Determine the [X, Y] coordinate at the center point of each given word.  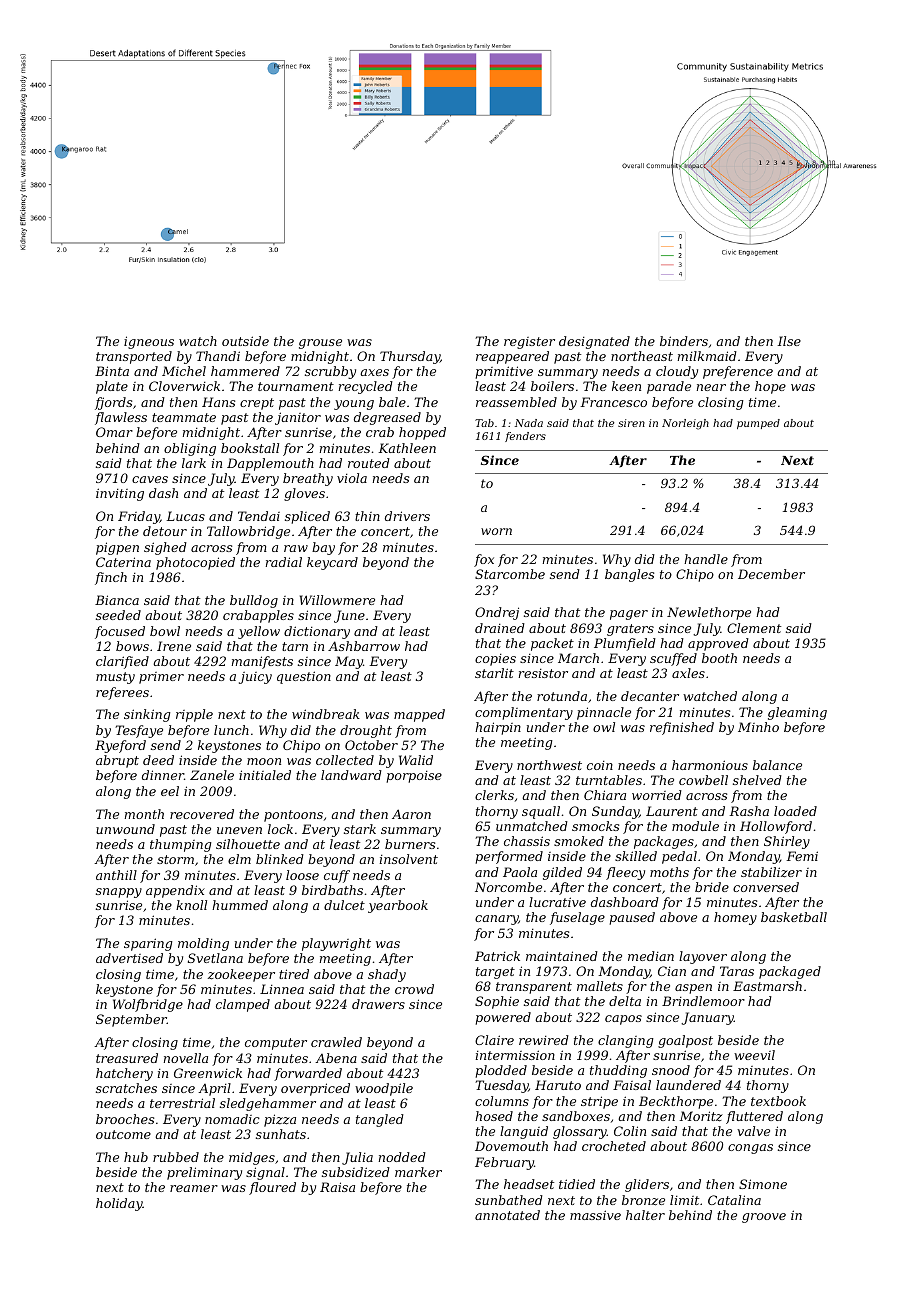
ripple [194, 715]
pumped [758, 424]
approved [718, 644]
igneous [149, 342]
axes [374, 372]
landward [351, 775]
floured [272, 1188]
